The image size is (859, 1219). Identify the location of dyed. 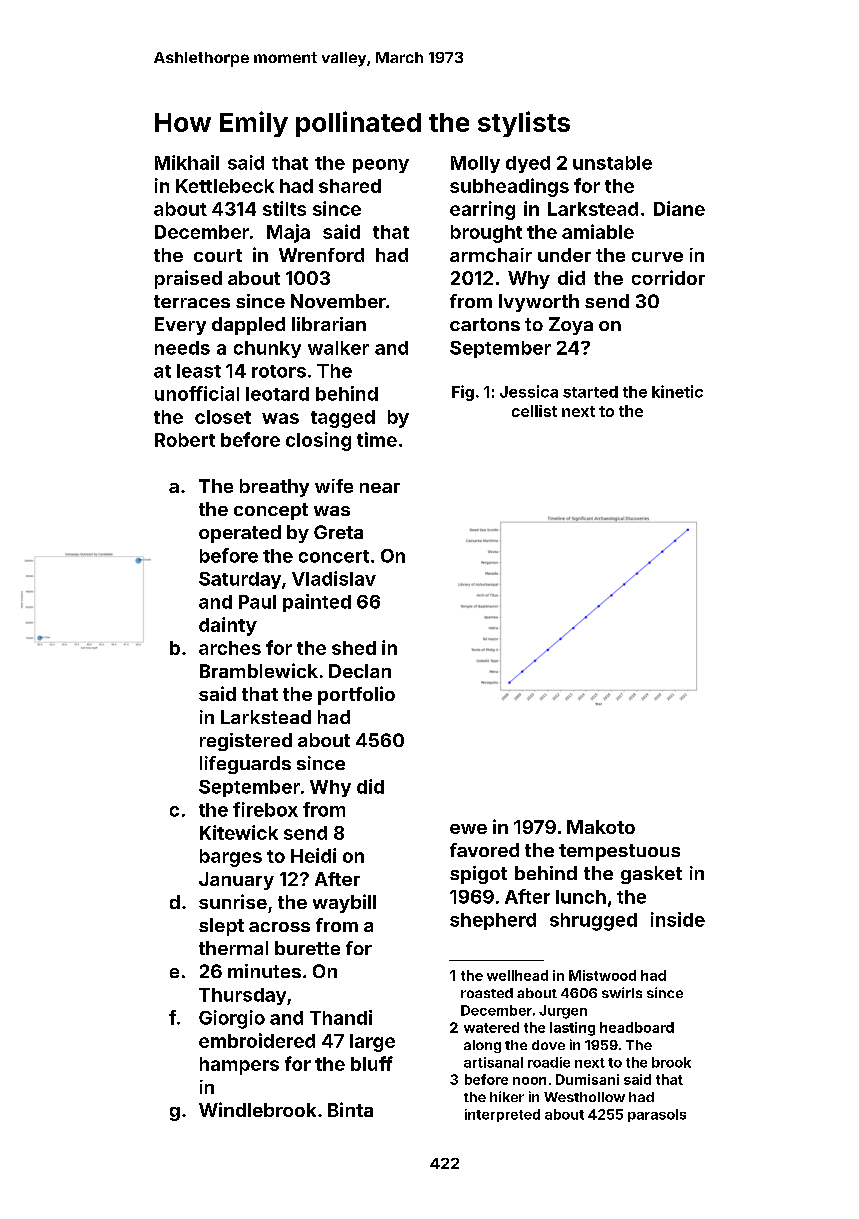
(528, 164).
